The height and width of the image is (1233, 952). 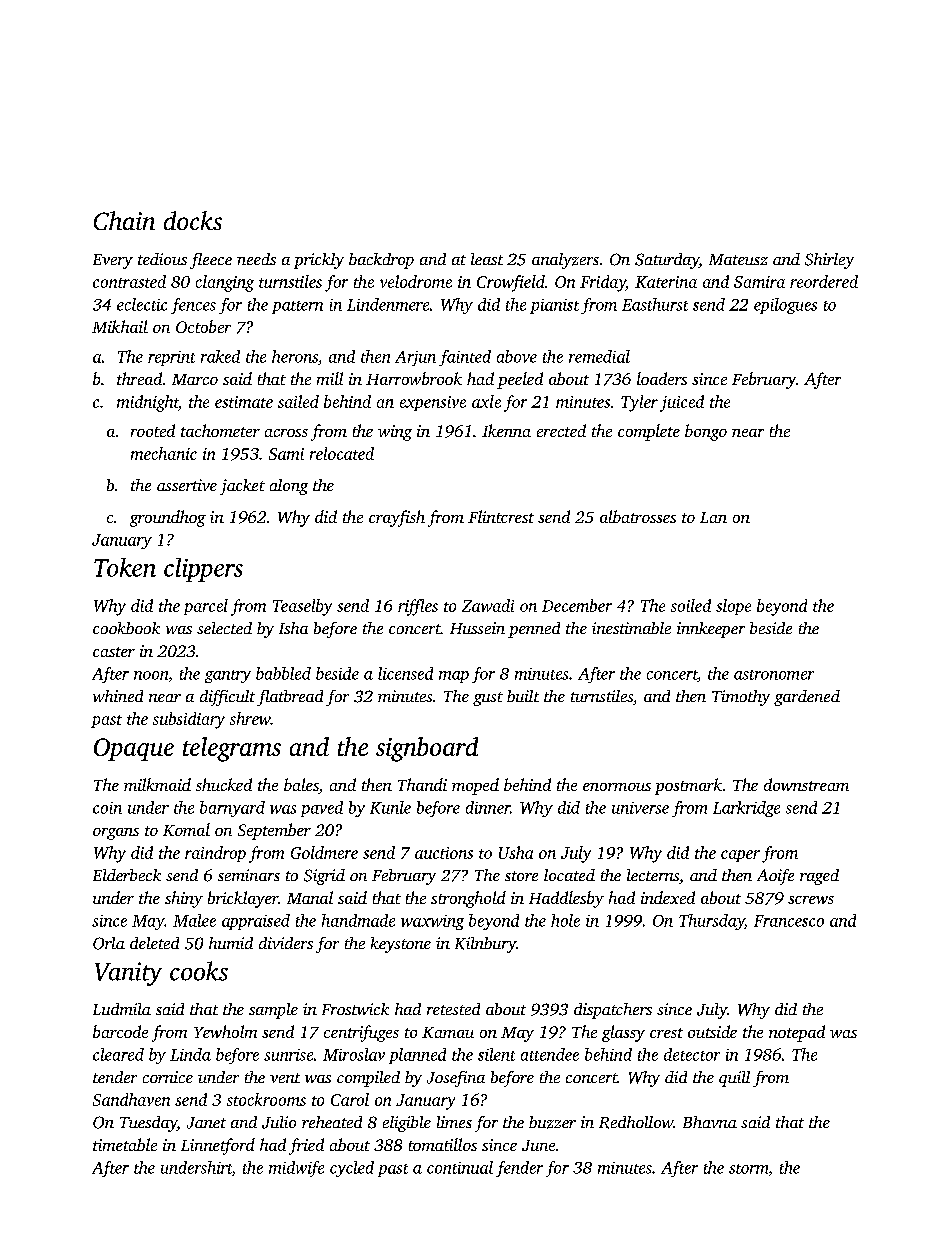 I want to click on Yewholm, so click(x=225, y=1031).
